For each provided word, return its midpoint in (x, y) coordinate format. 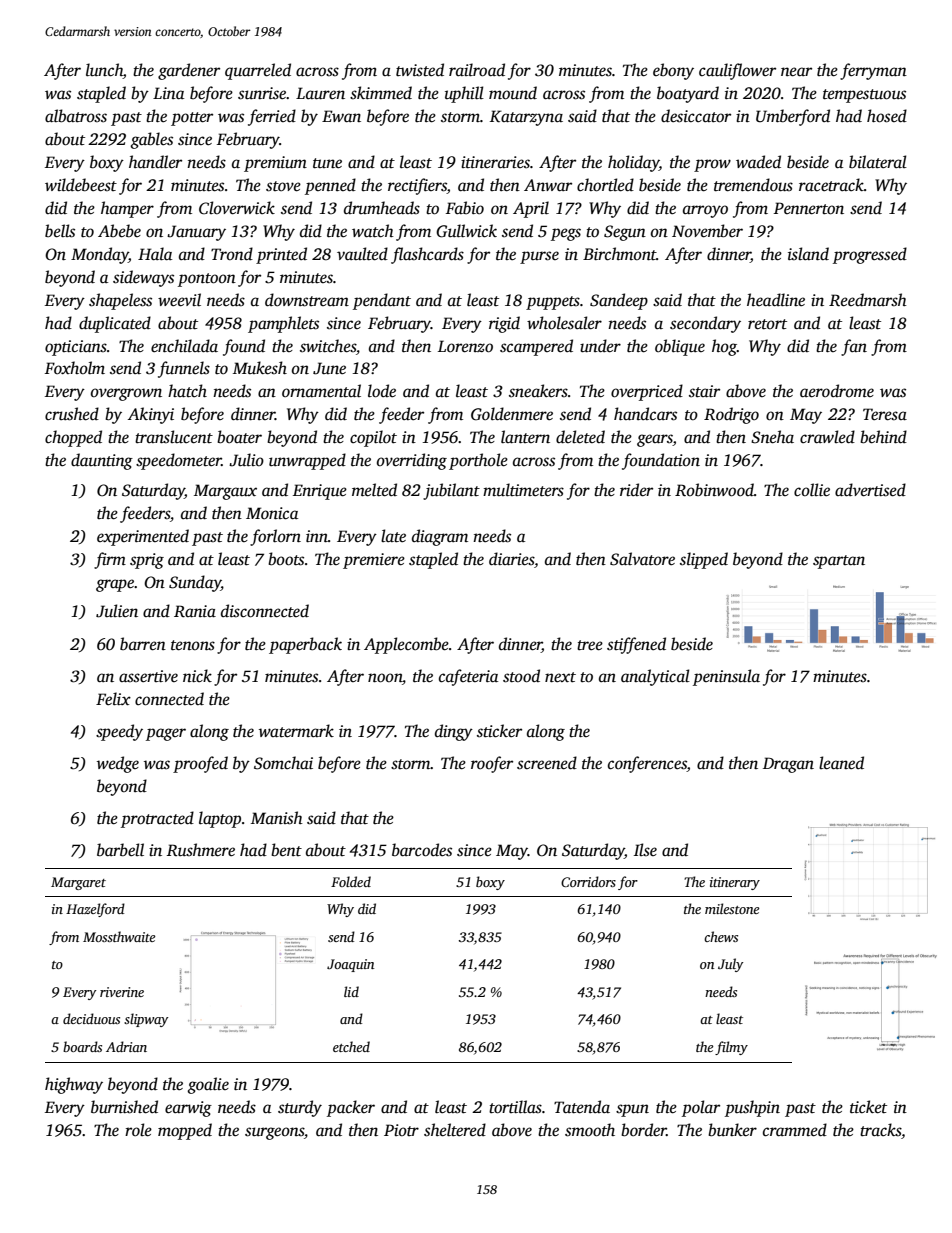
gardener (189, 71)
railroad (477, 70)
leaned (841, 763)
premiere (374, 561)
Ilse (645, 850)
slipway (146, 1020)
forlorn (275, 537)
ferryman (873, 71)
